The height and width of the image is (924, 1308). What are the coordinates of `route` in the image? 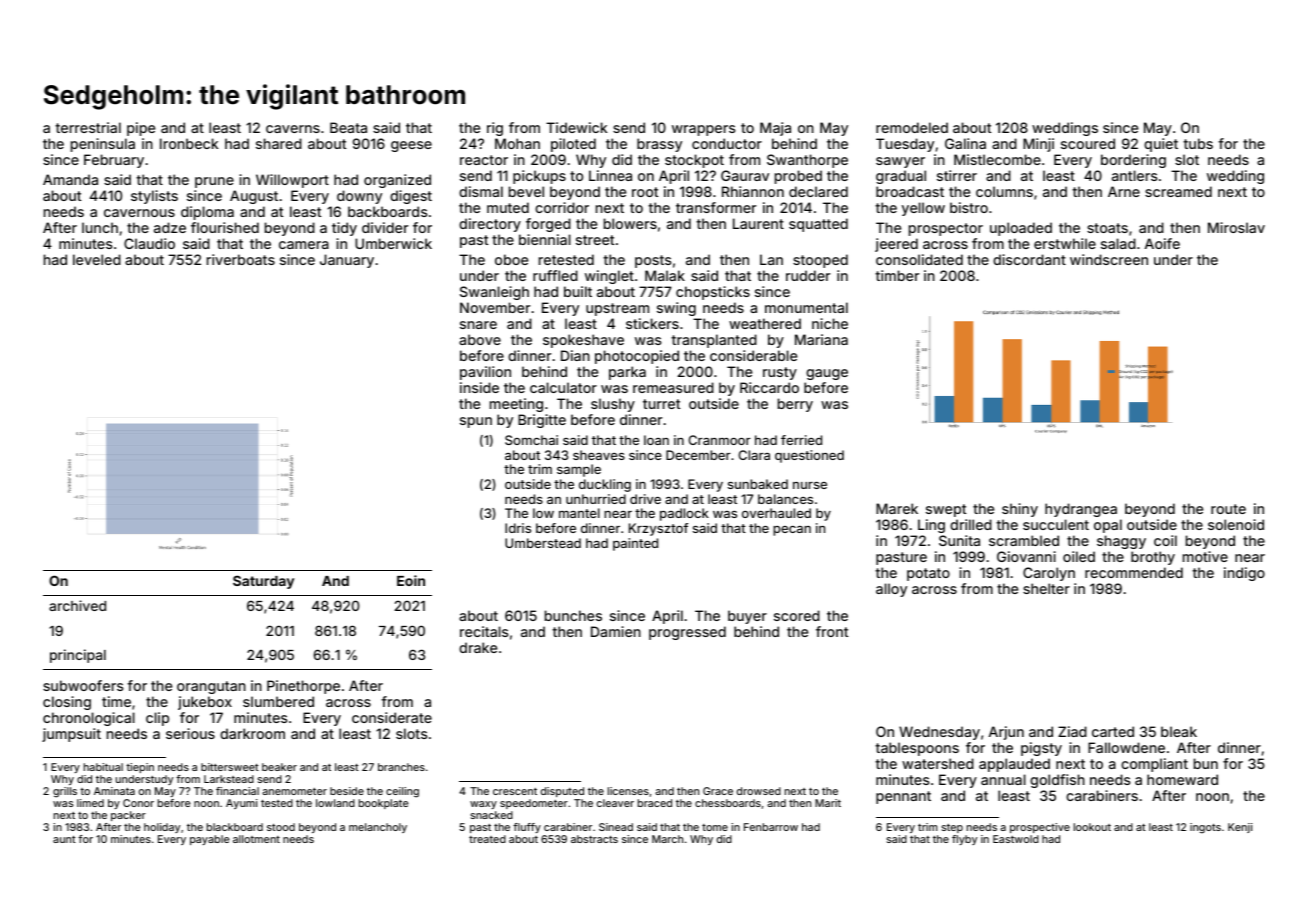 It's located at (1228, 509).
